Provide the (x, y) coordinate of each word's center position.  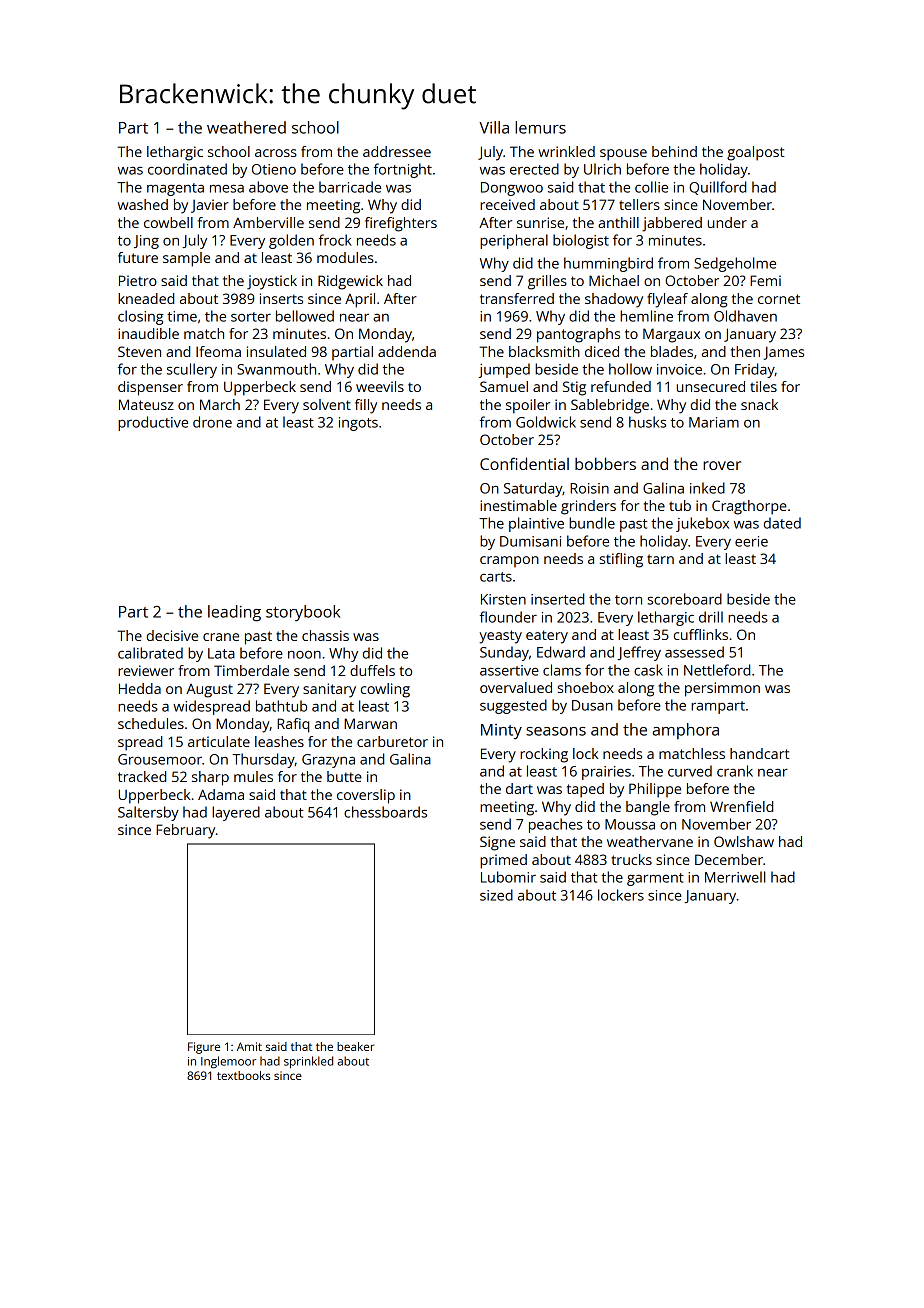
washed (143, 204)
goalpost (756, 153)
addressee (397, 151)
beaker (355, 1046)
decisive (172, 635)
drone (212, 422)
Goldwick (546, 422)
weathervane (650, 841)
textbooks (243, 1075)
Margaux (671, 335)
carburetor (392, 741)
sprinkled (308, 1062)
